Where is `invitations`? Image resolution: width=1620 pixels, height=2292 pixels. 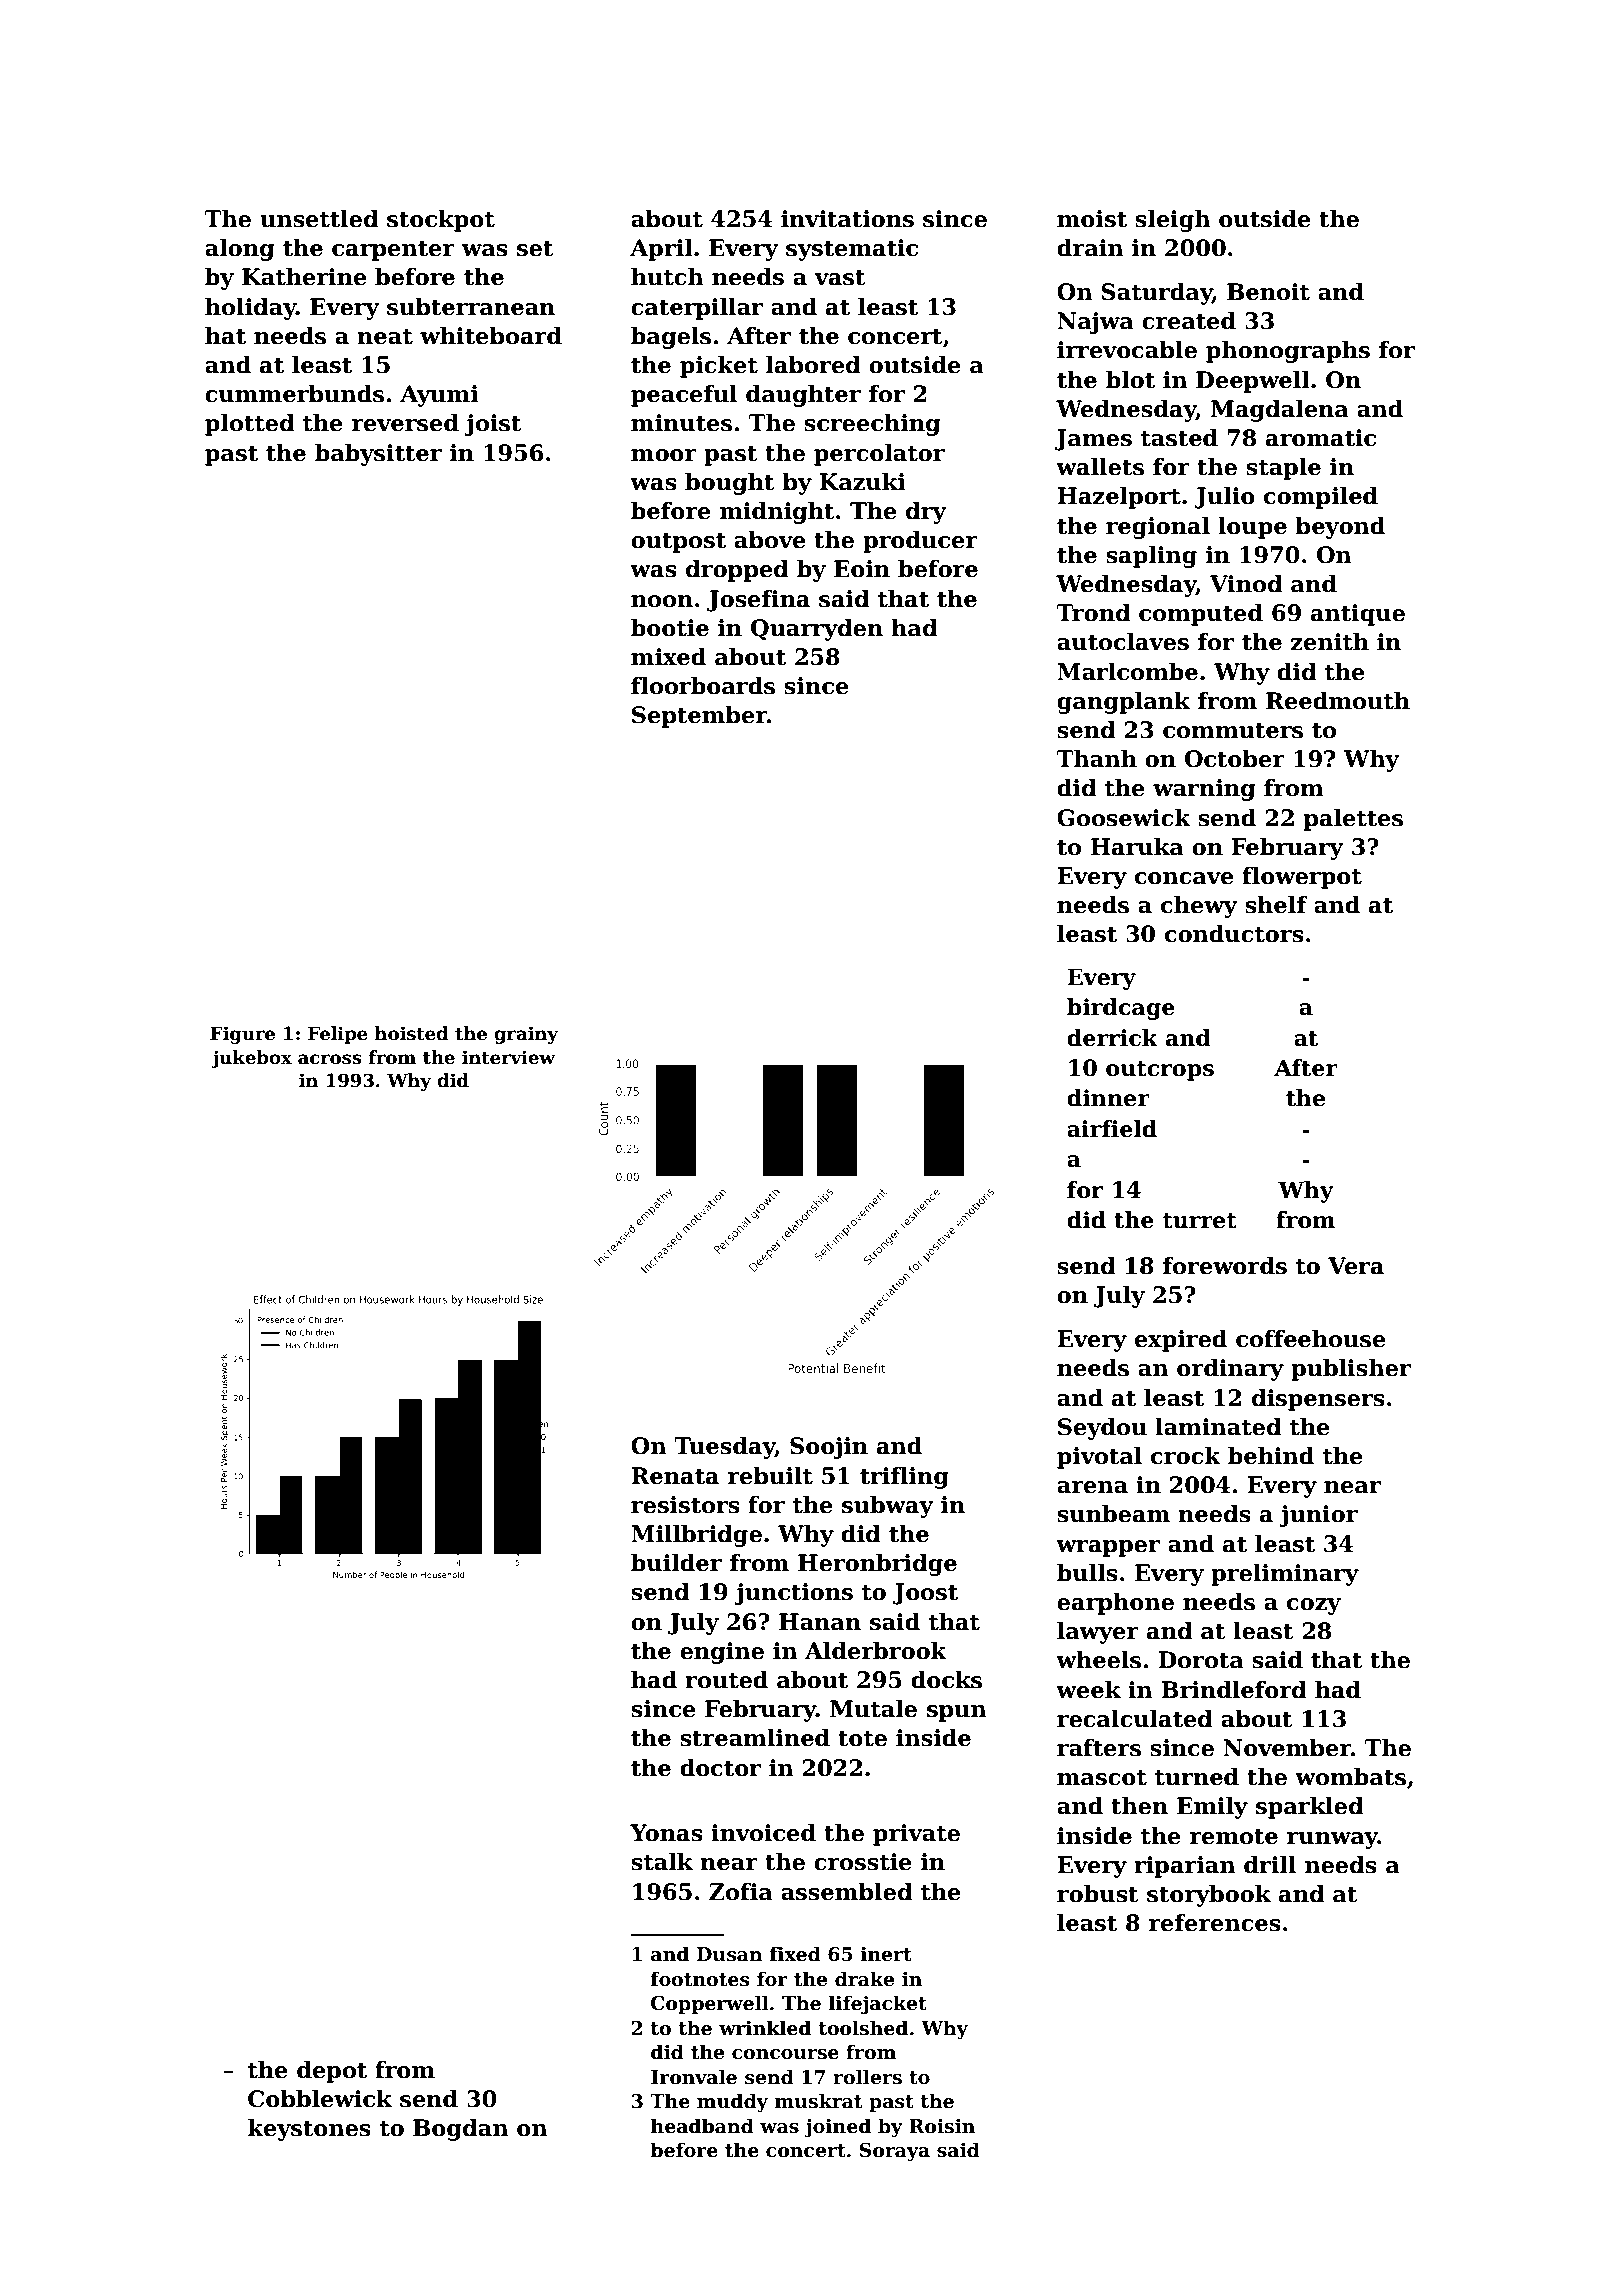
invitations is located at coordinates (847, 219).
